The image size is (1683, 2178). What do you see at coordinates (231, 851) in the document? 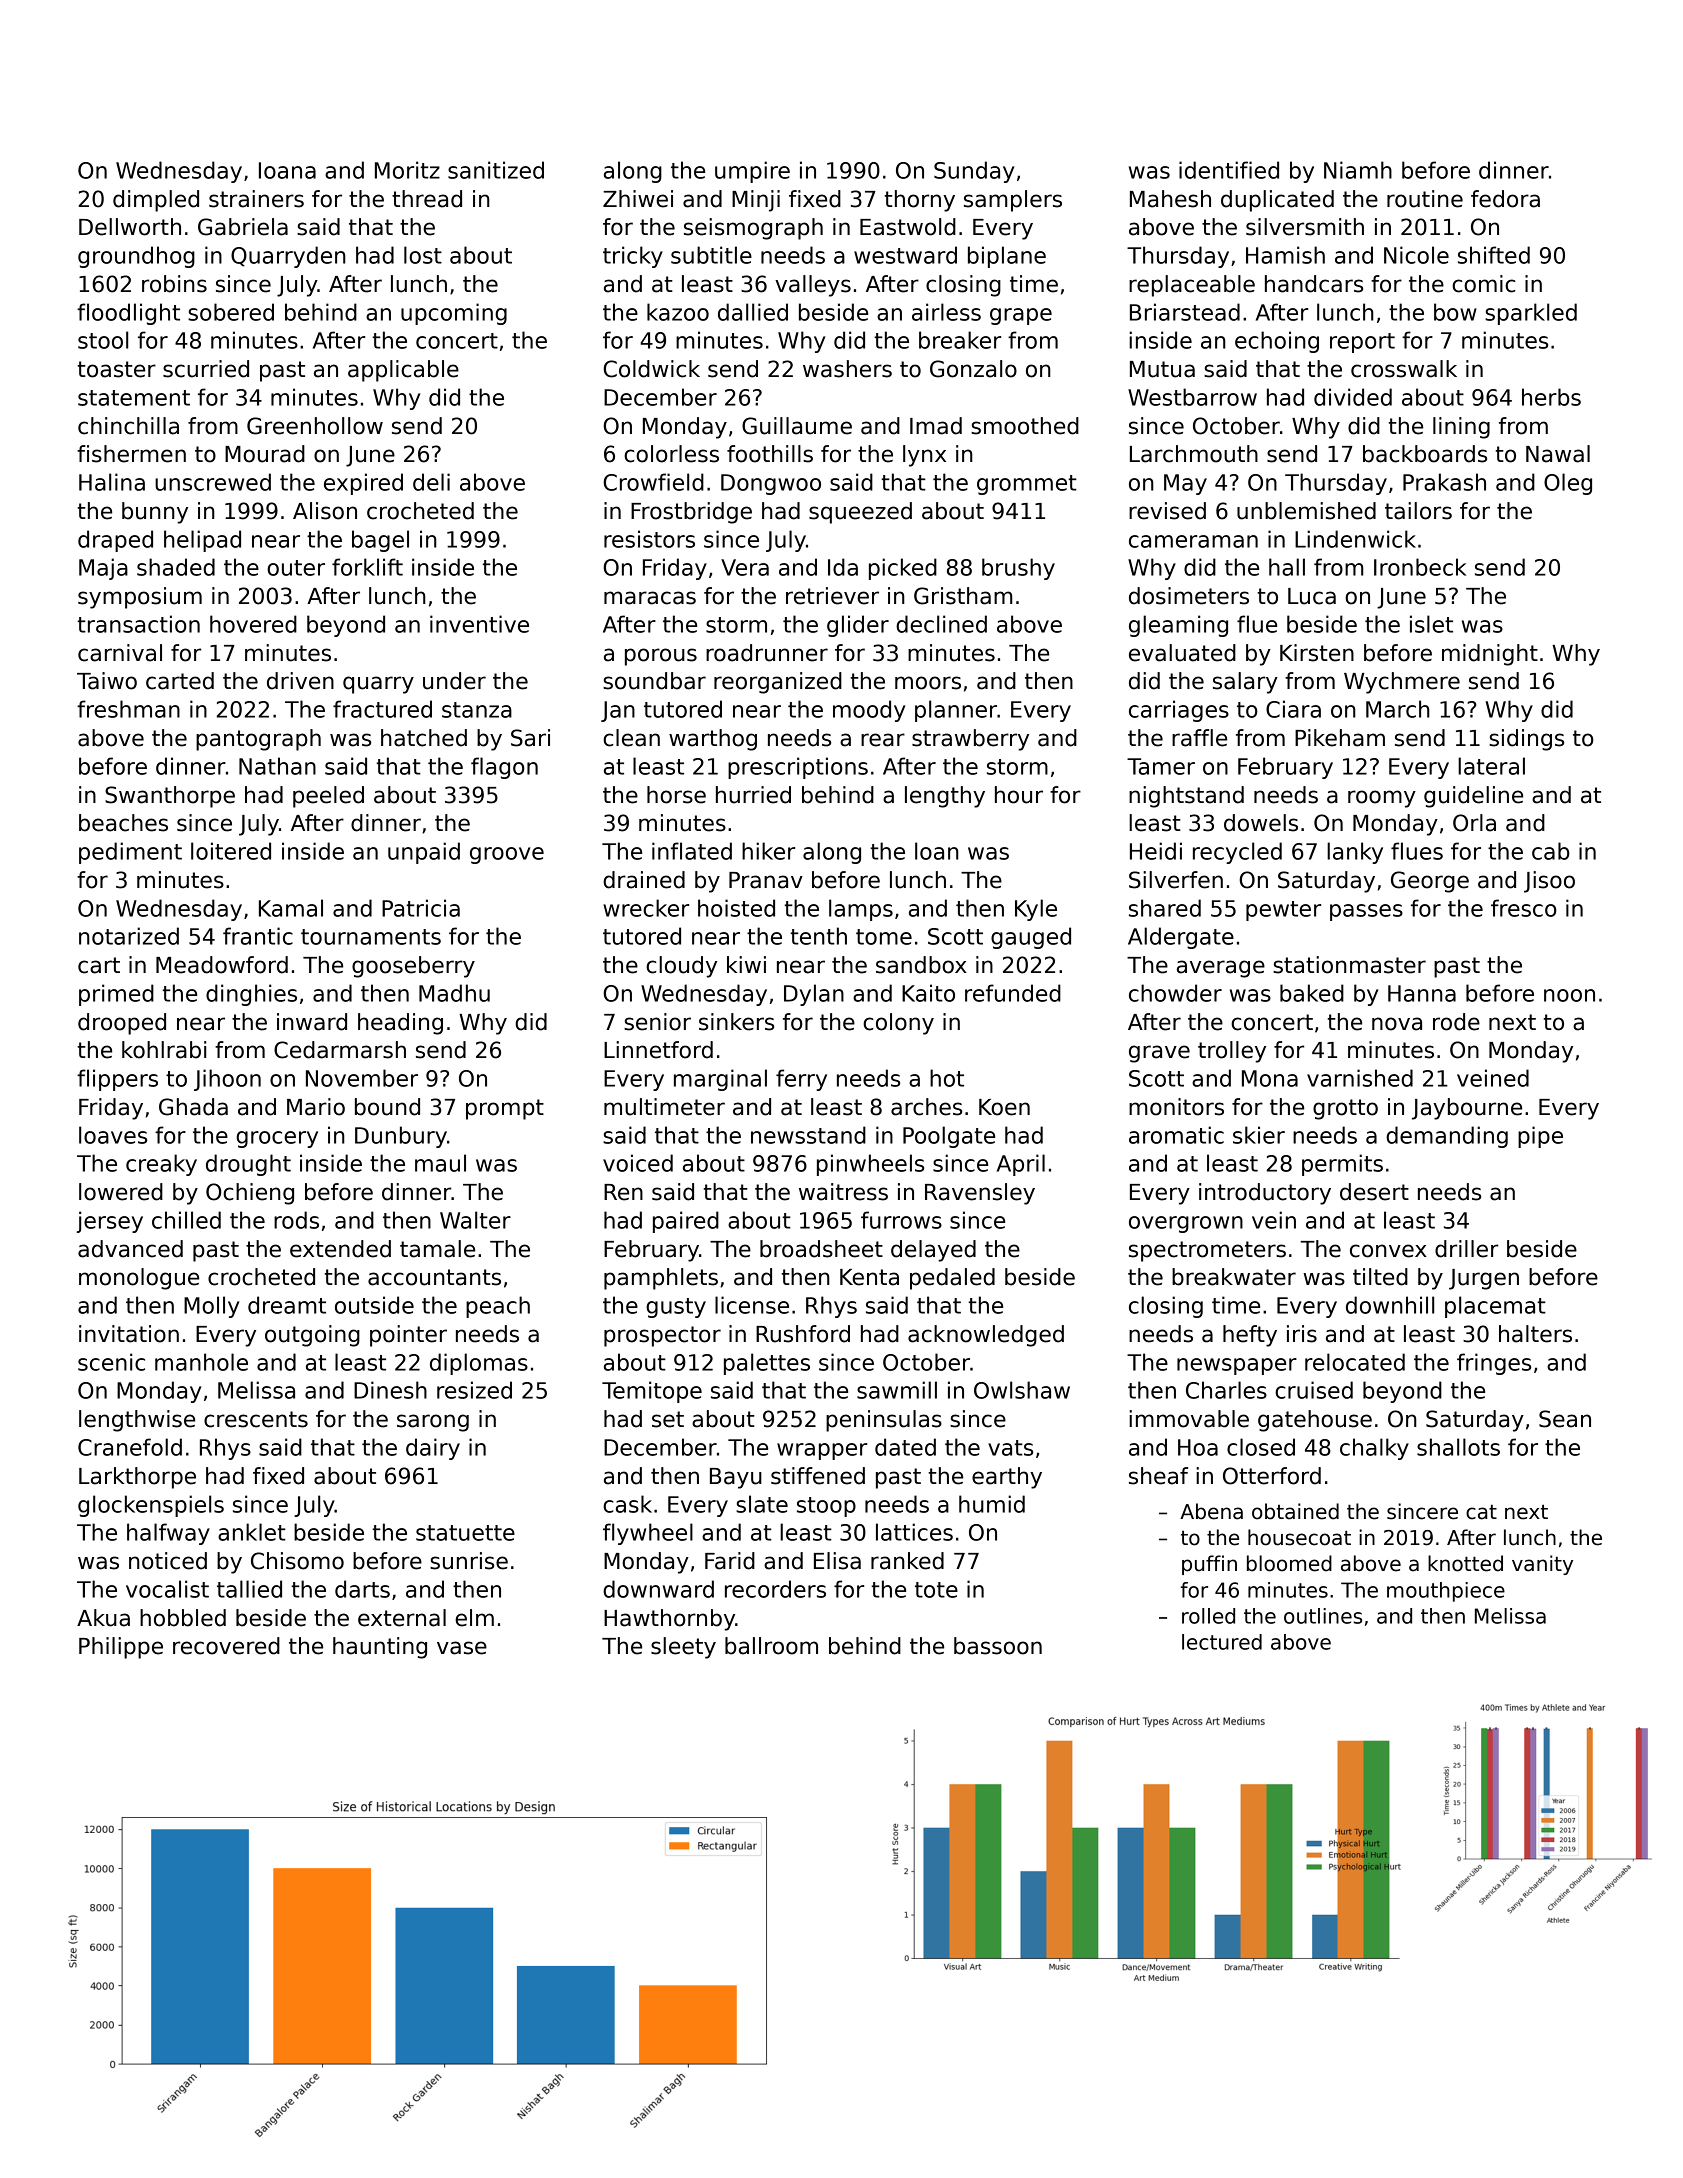
I see `loitered` at bounding box center [231, 851].
